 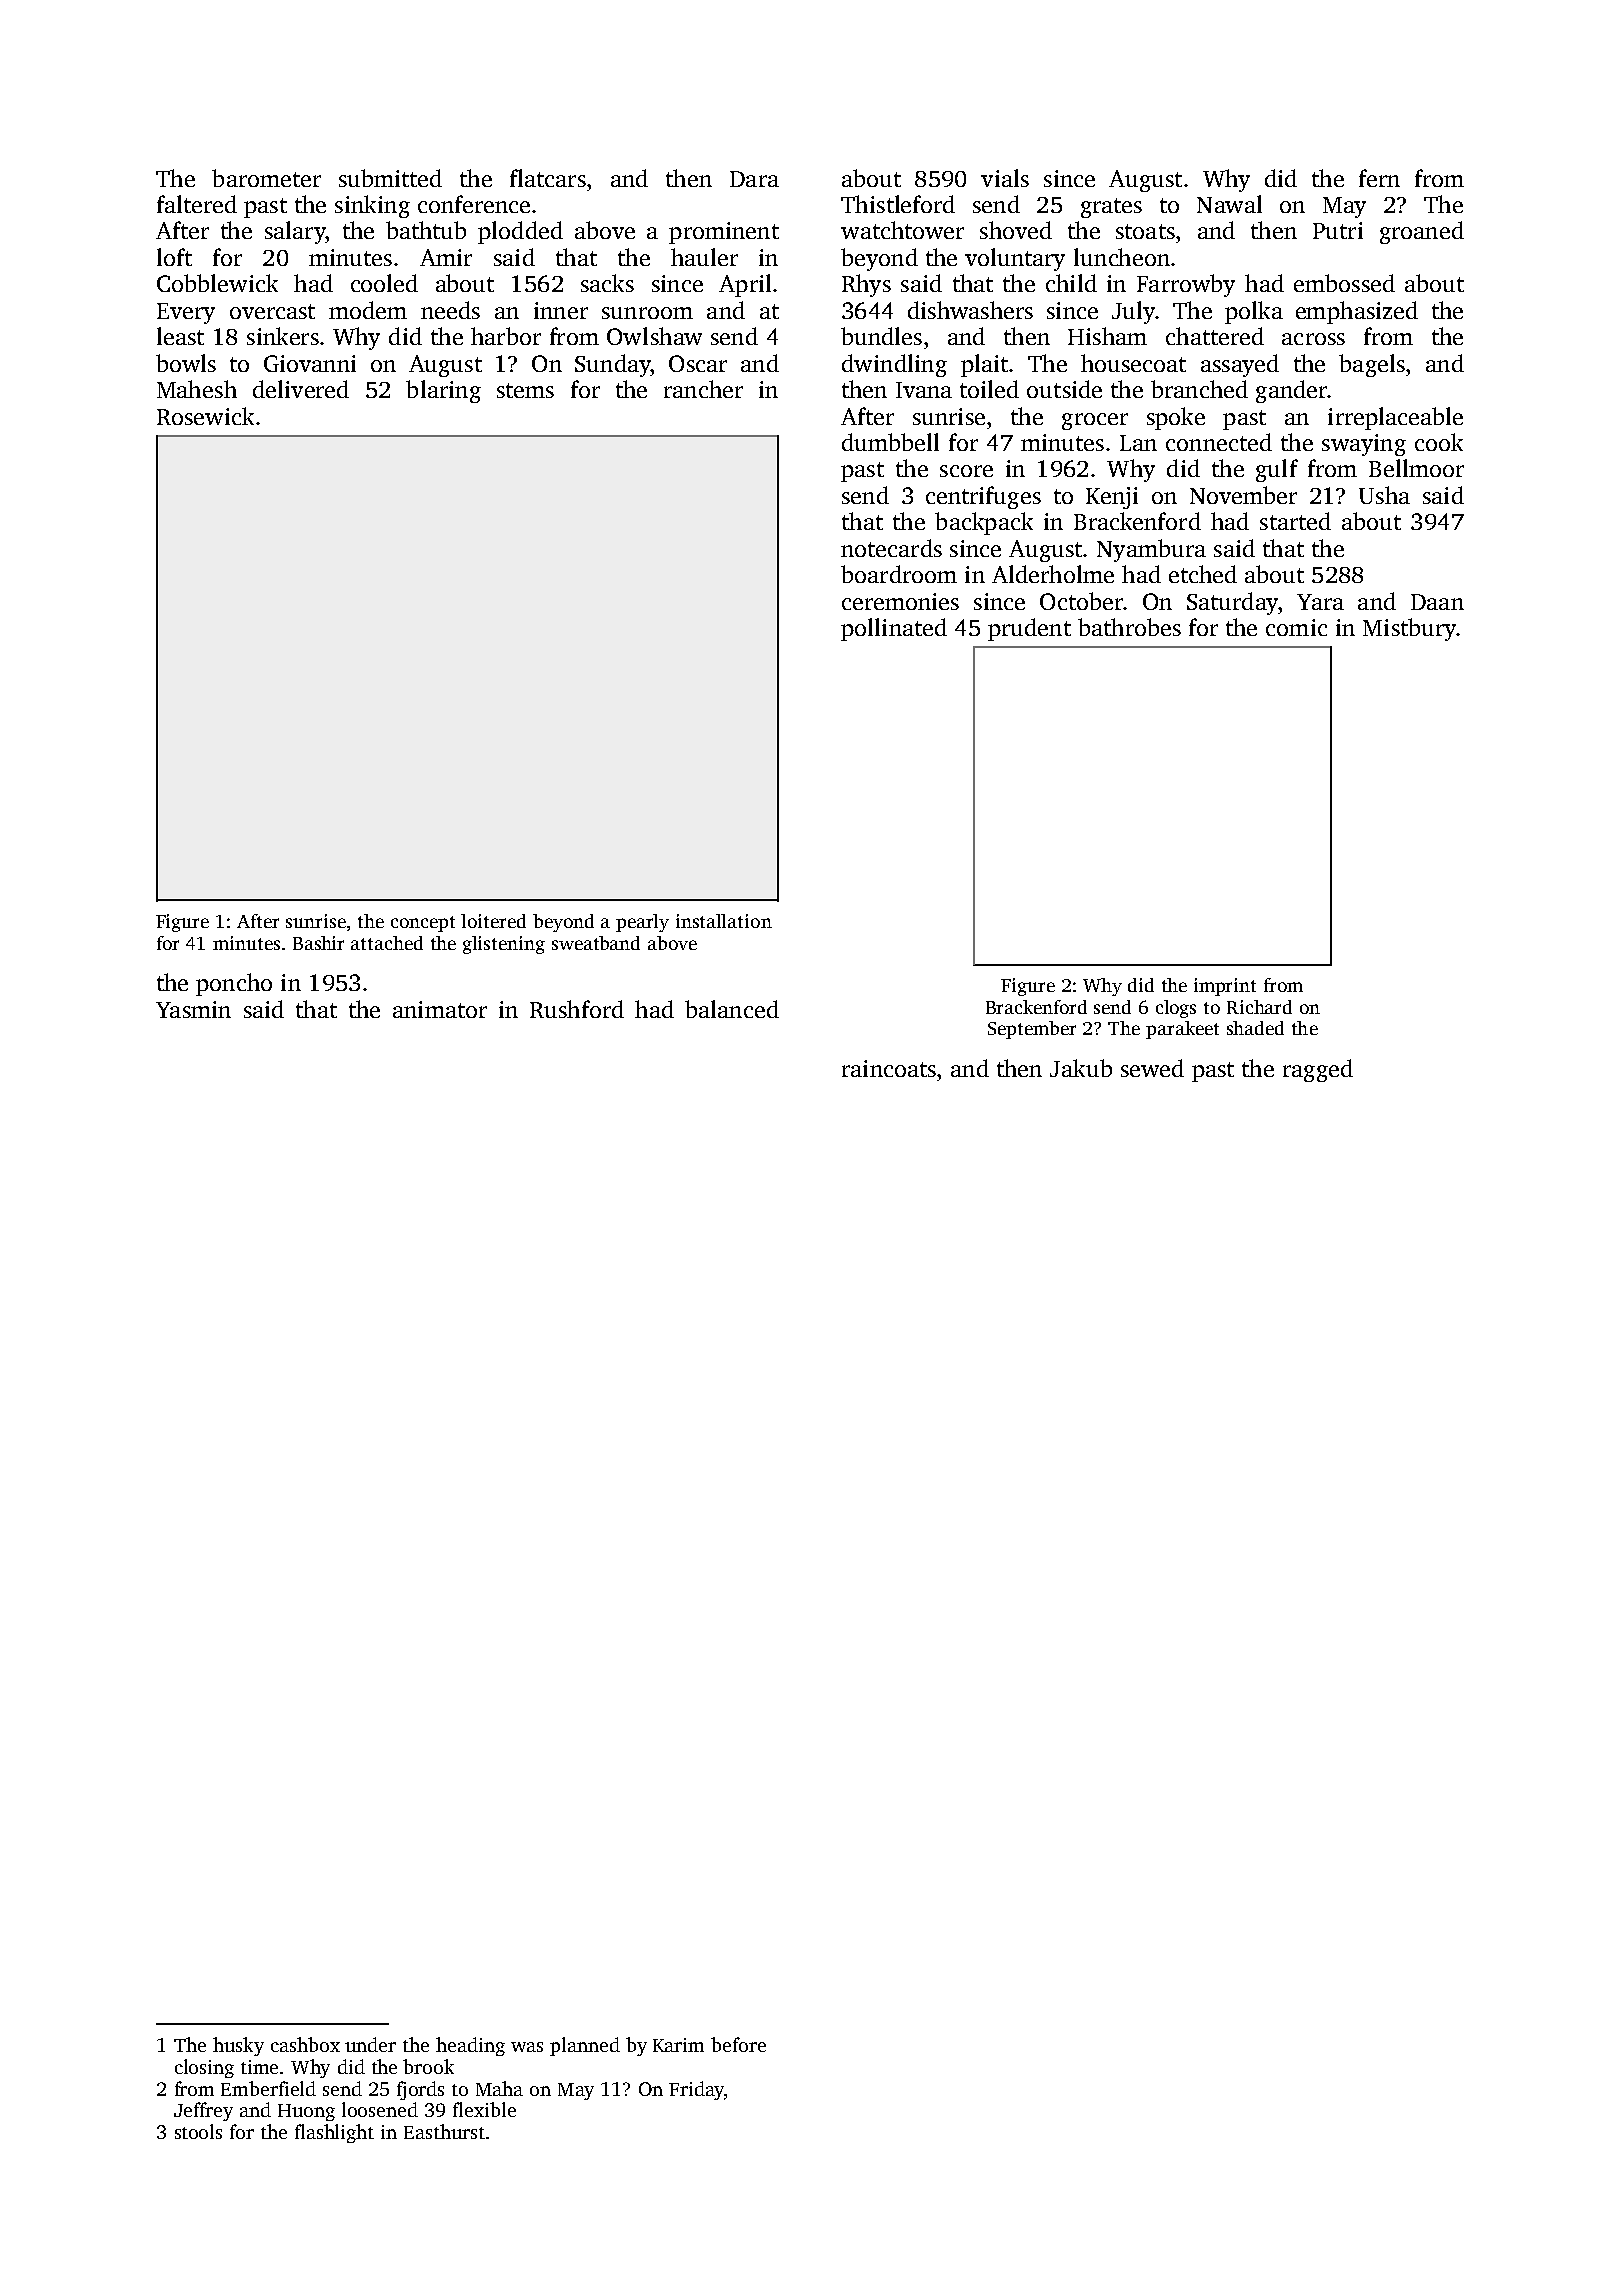 I want to click on Karim, so click(x=678, y=2045).
